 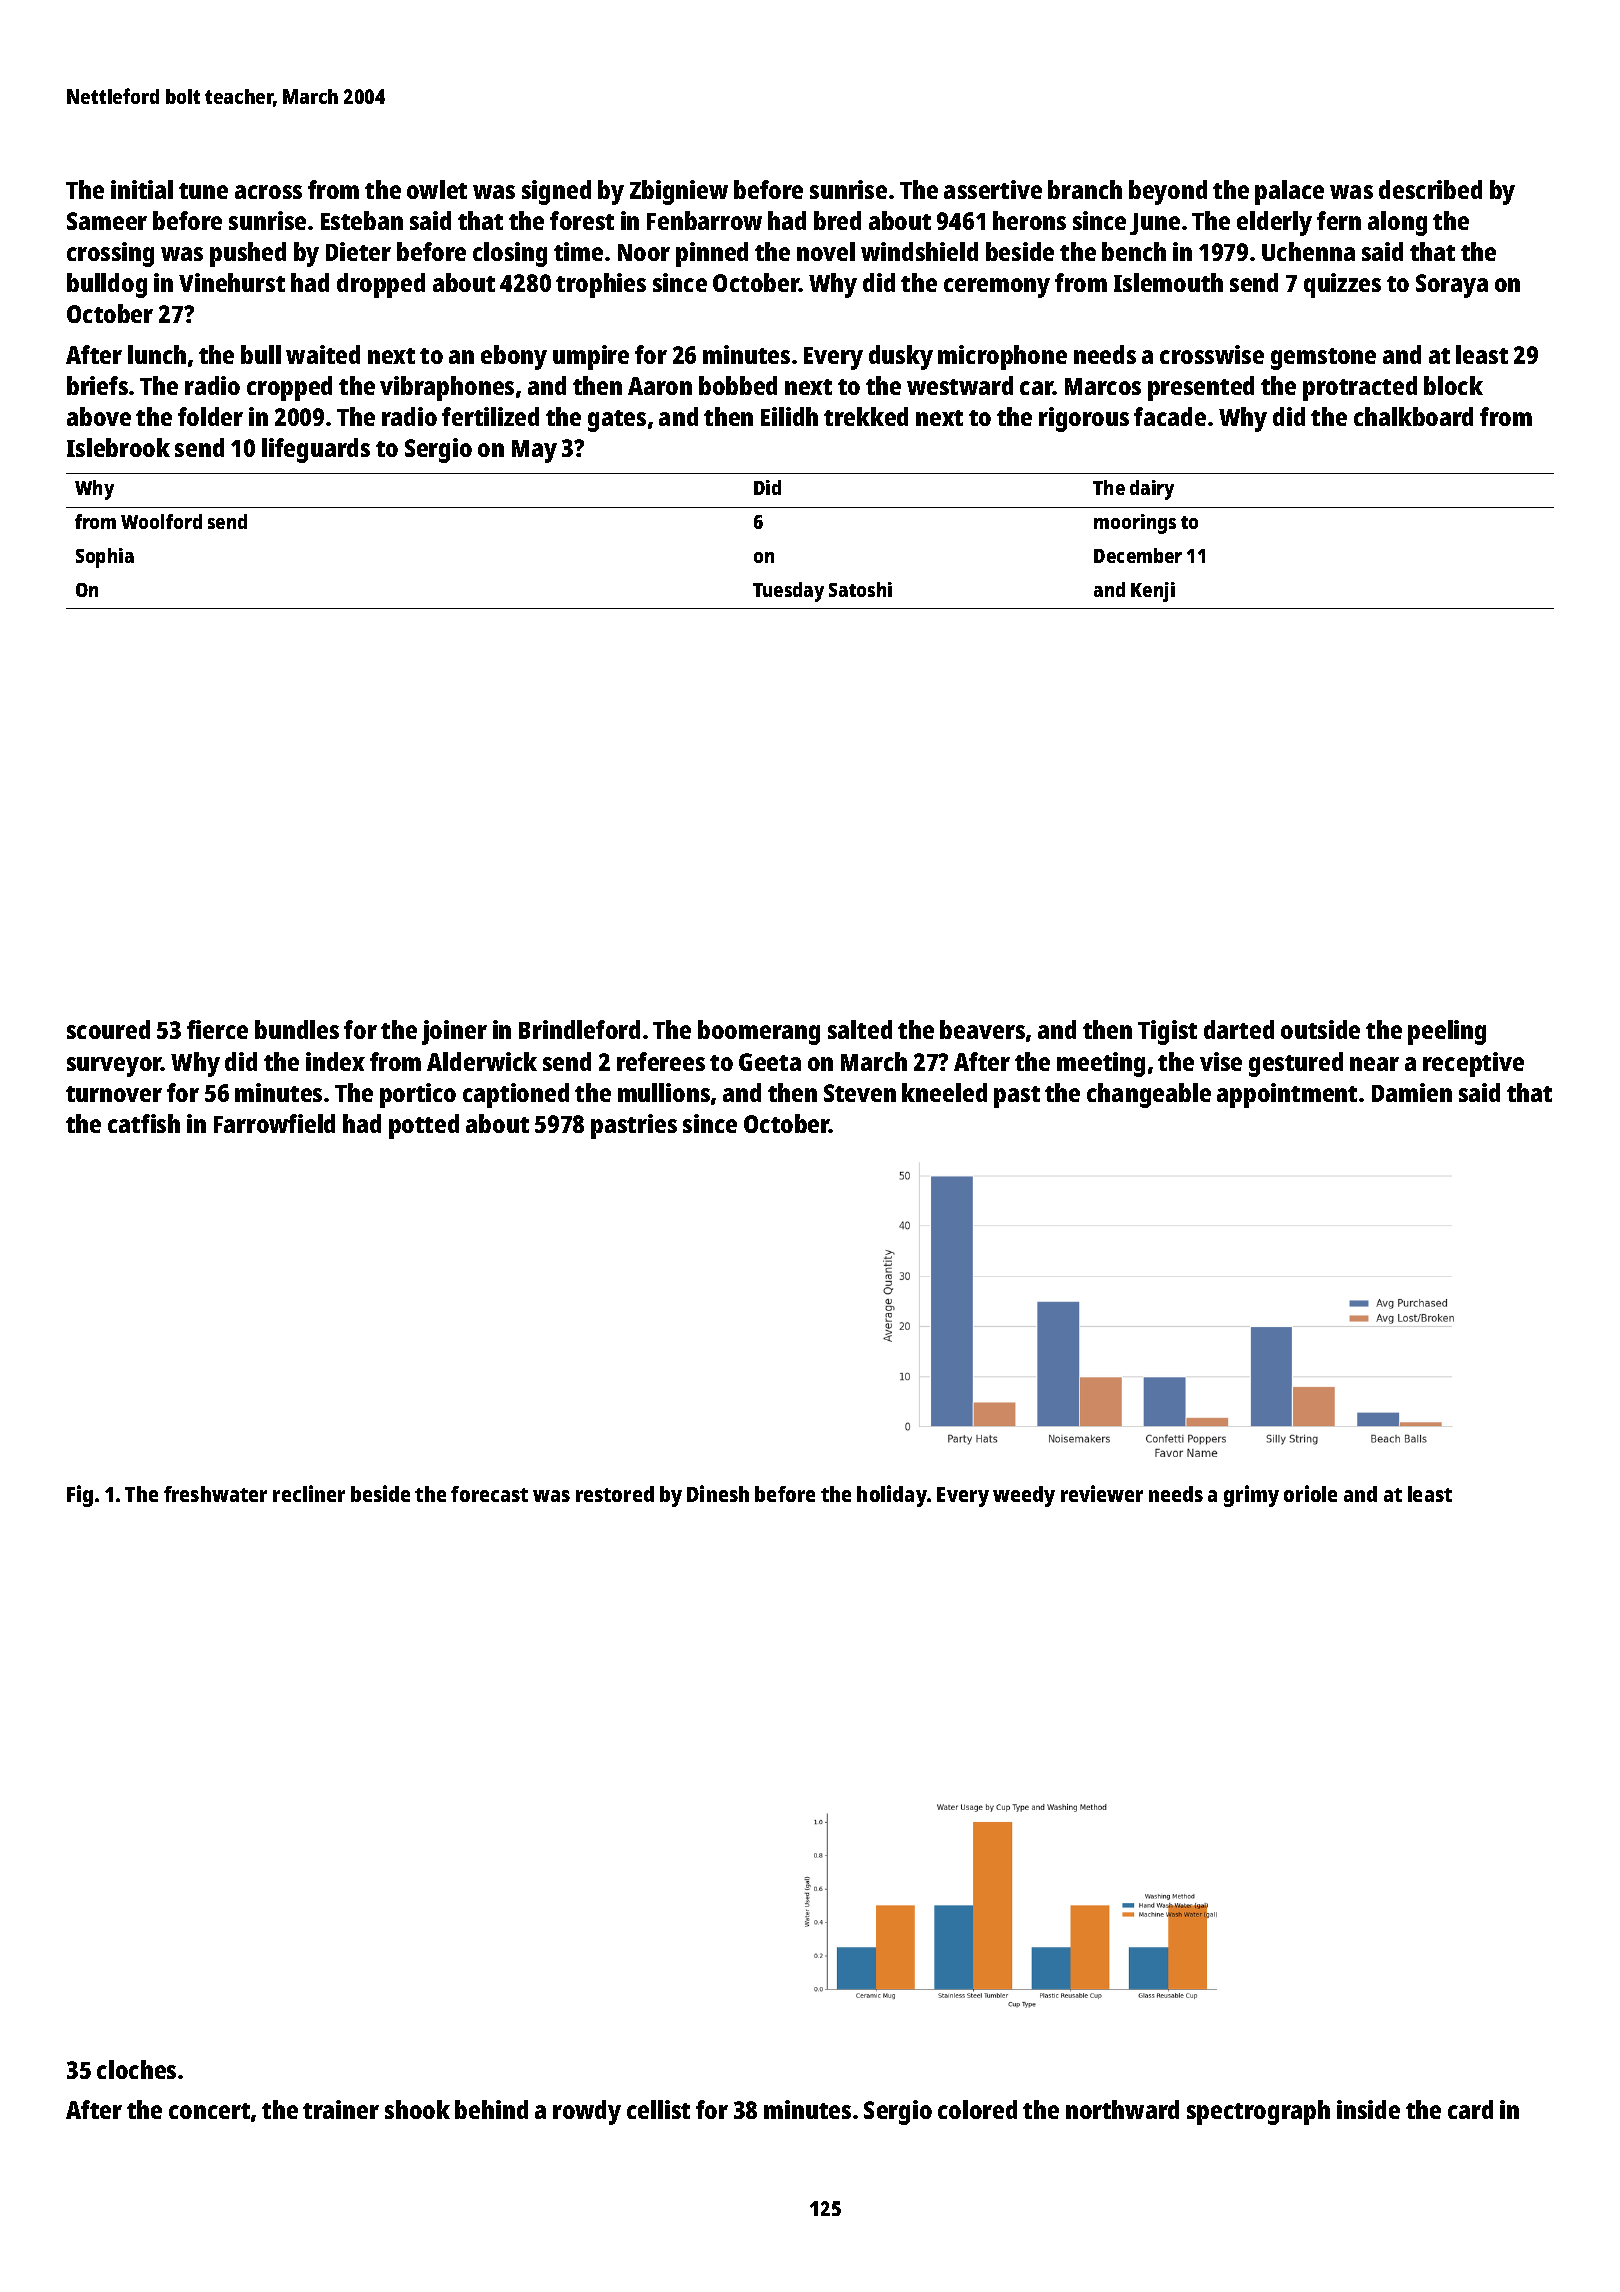 What do you see at coordinates (362, 220) in the document?
I see `Esteban` at bounding box center [362, 220].
